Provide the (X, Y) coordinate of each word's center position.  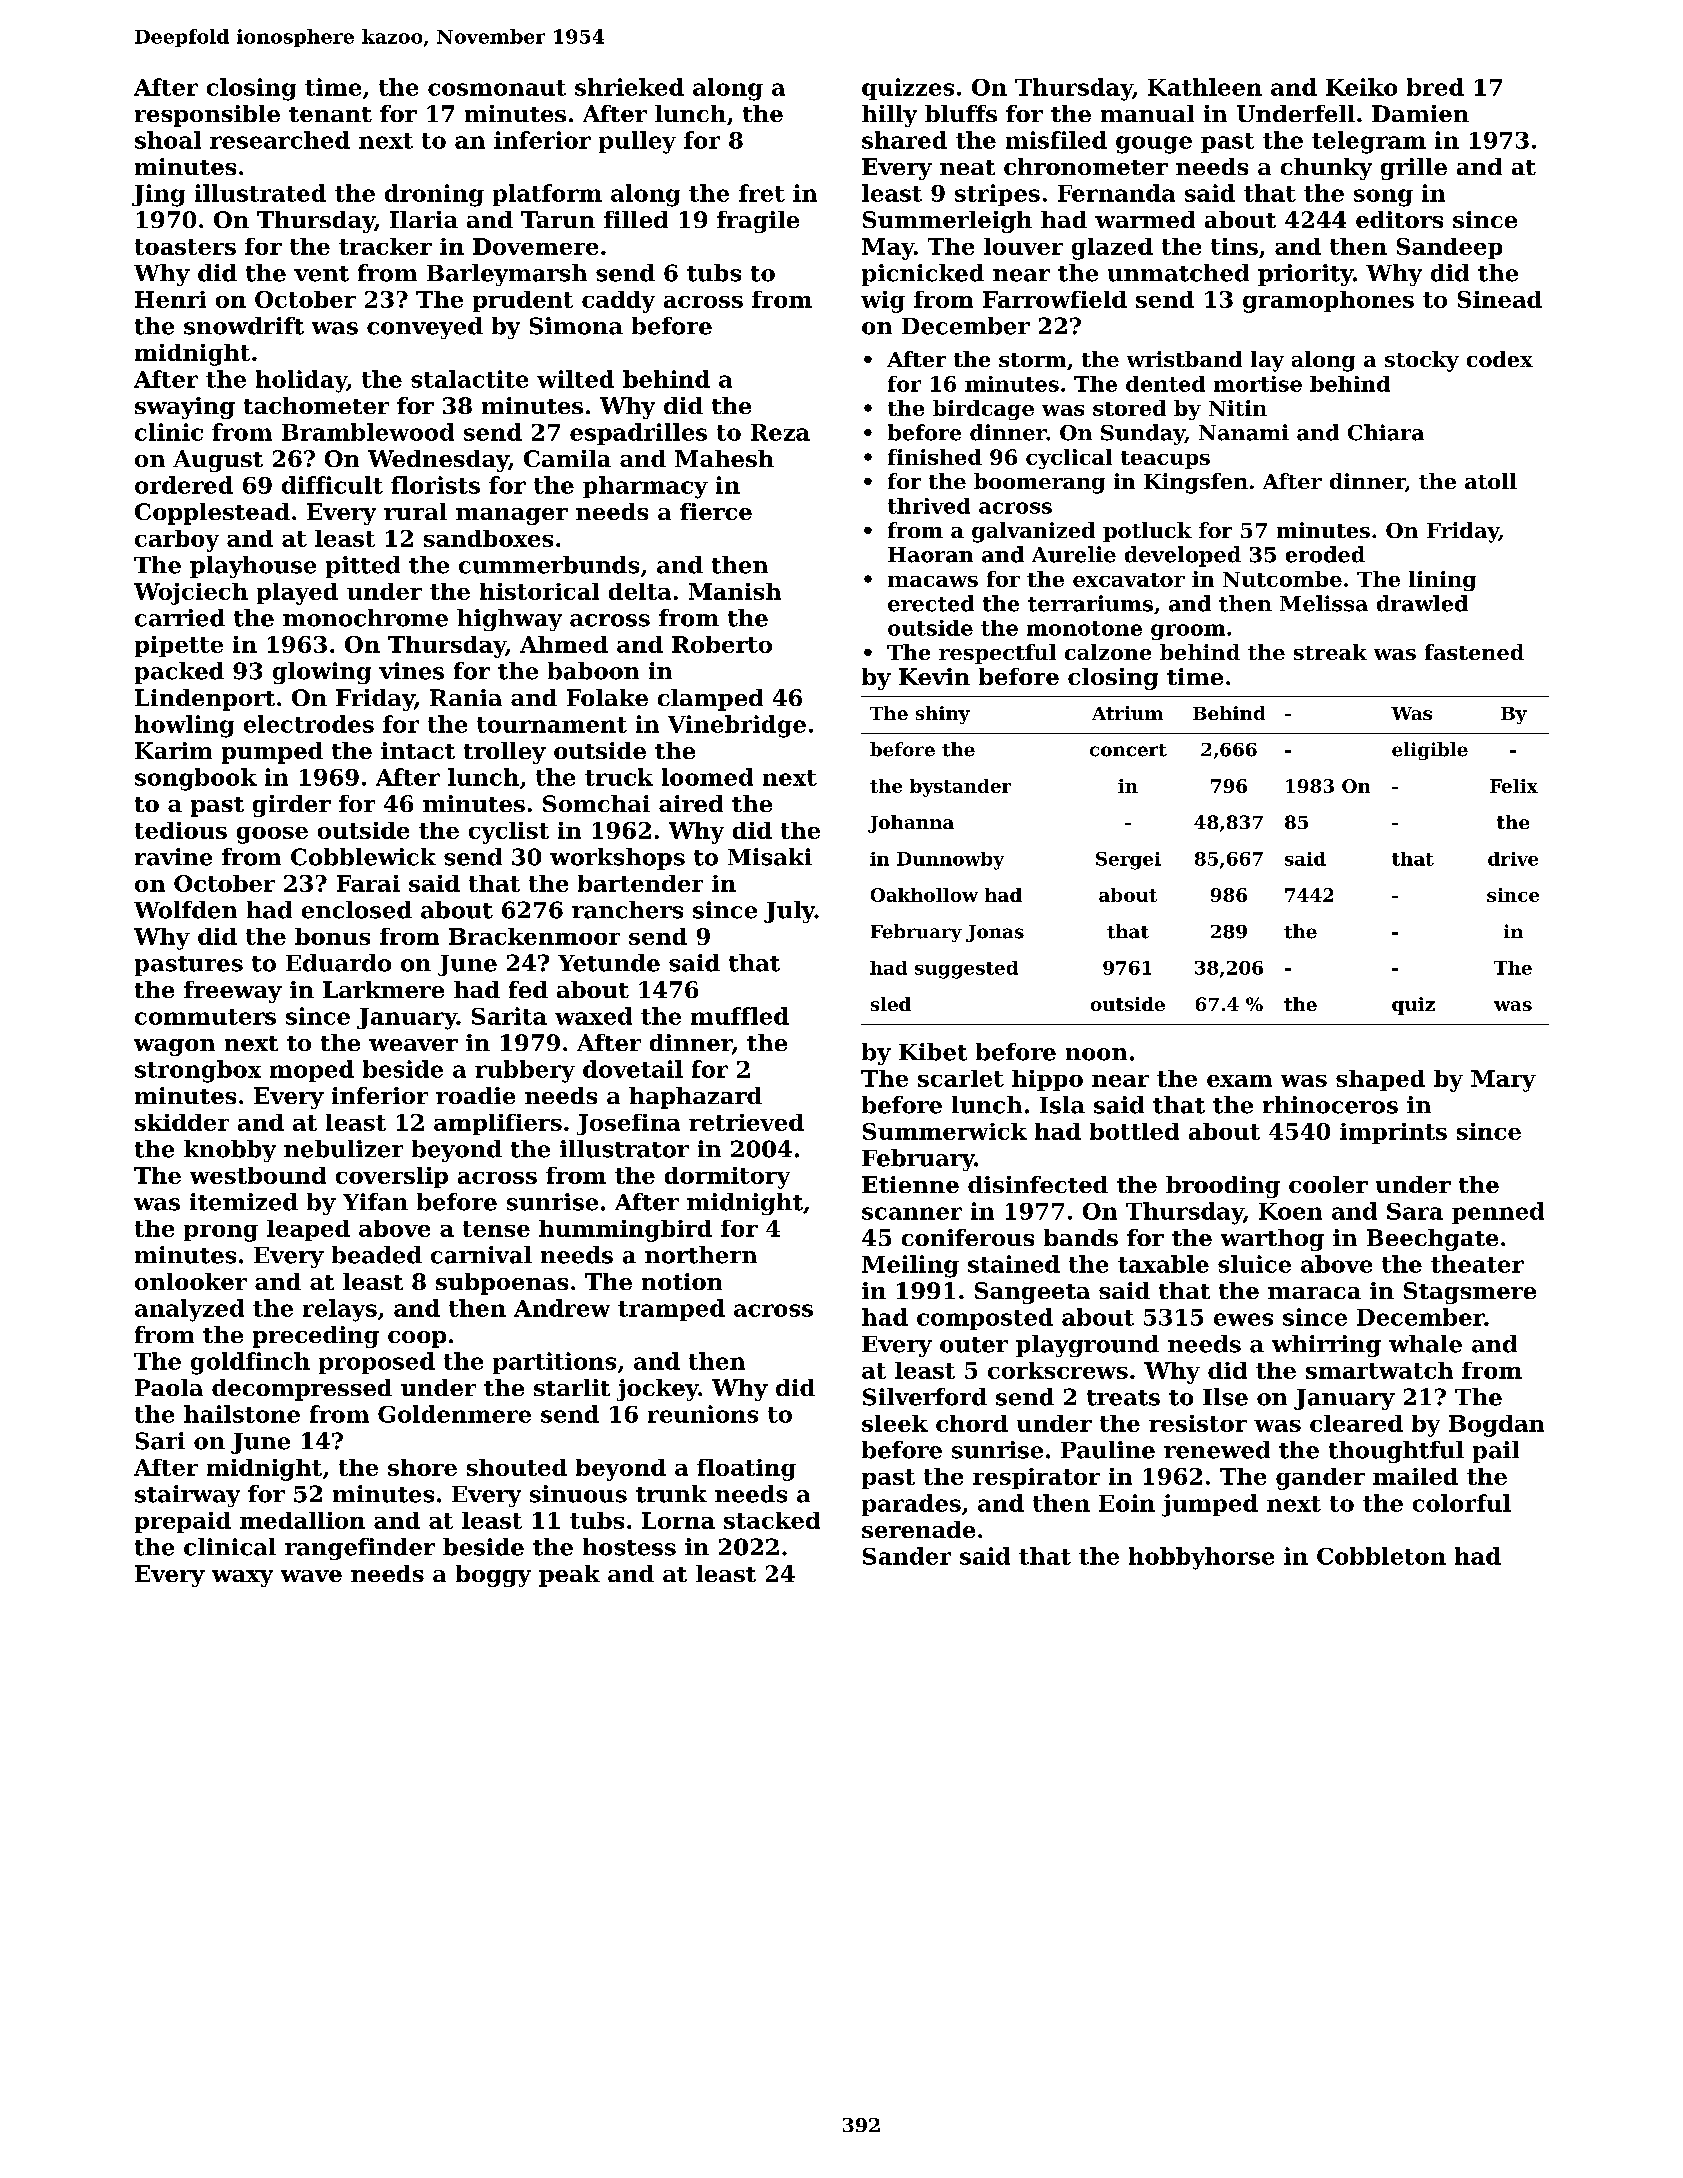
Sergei (1128, 861)
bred (1435, 87)
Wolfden (185, 910)
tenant (330, 114)
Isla (1062, 1105)
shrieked (629, 87)
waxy (242, 1578)
